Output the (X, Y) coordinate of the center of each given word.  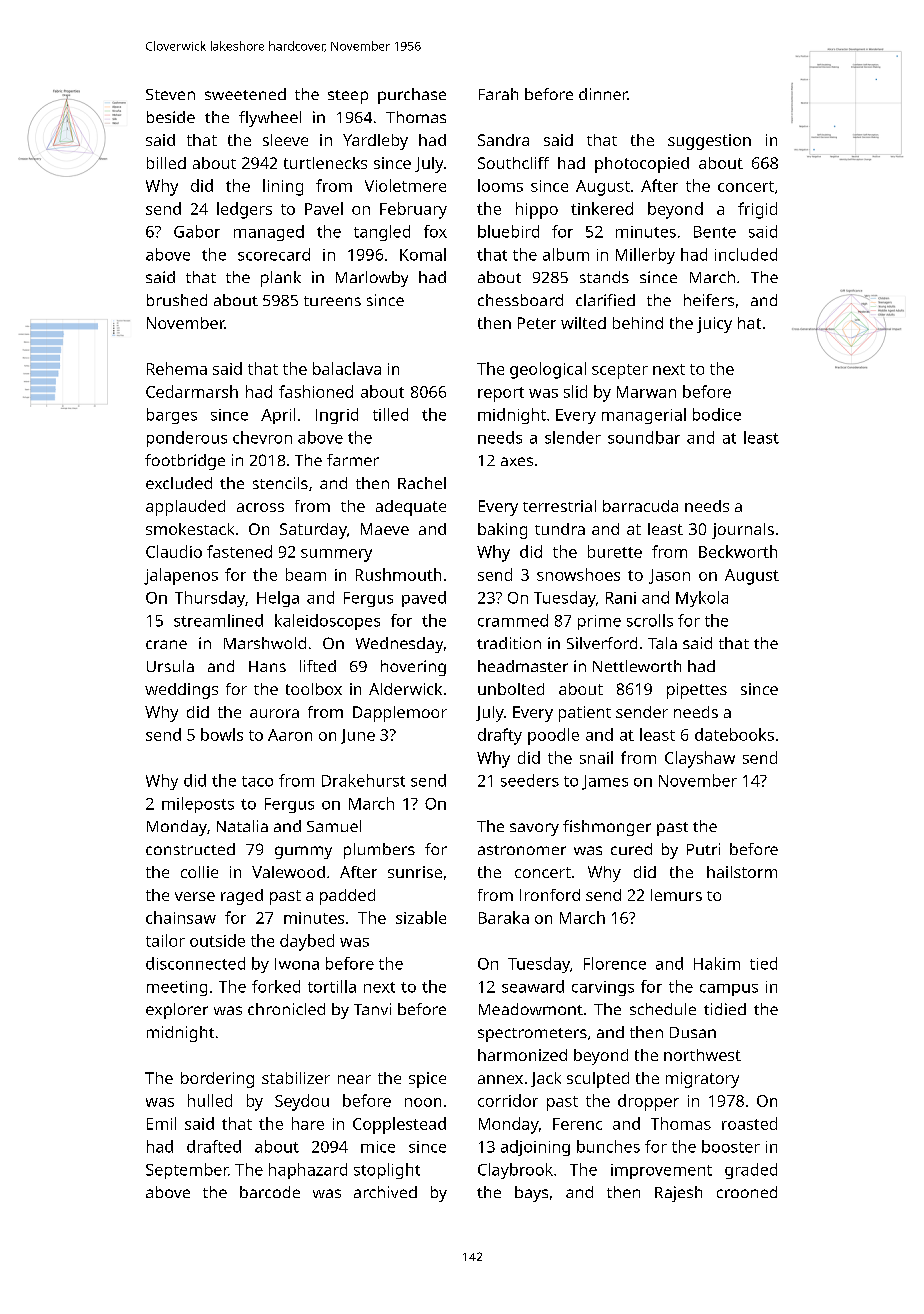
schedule (663, 1009)
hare (308, 1123)
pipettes (697, 691)
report (501, 394)
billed (166, 163)
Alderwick (405, 689)
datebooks (734, 734)
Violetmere (405, 185)
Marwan (646, 392)
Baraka (504, 917)
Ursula (170, 666)
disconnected (195, 963)
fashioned (316, 391)
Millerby (645, 256)
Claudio (174, 551)
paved (424, 599)
